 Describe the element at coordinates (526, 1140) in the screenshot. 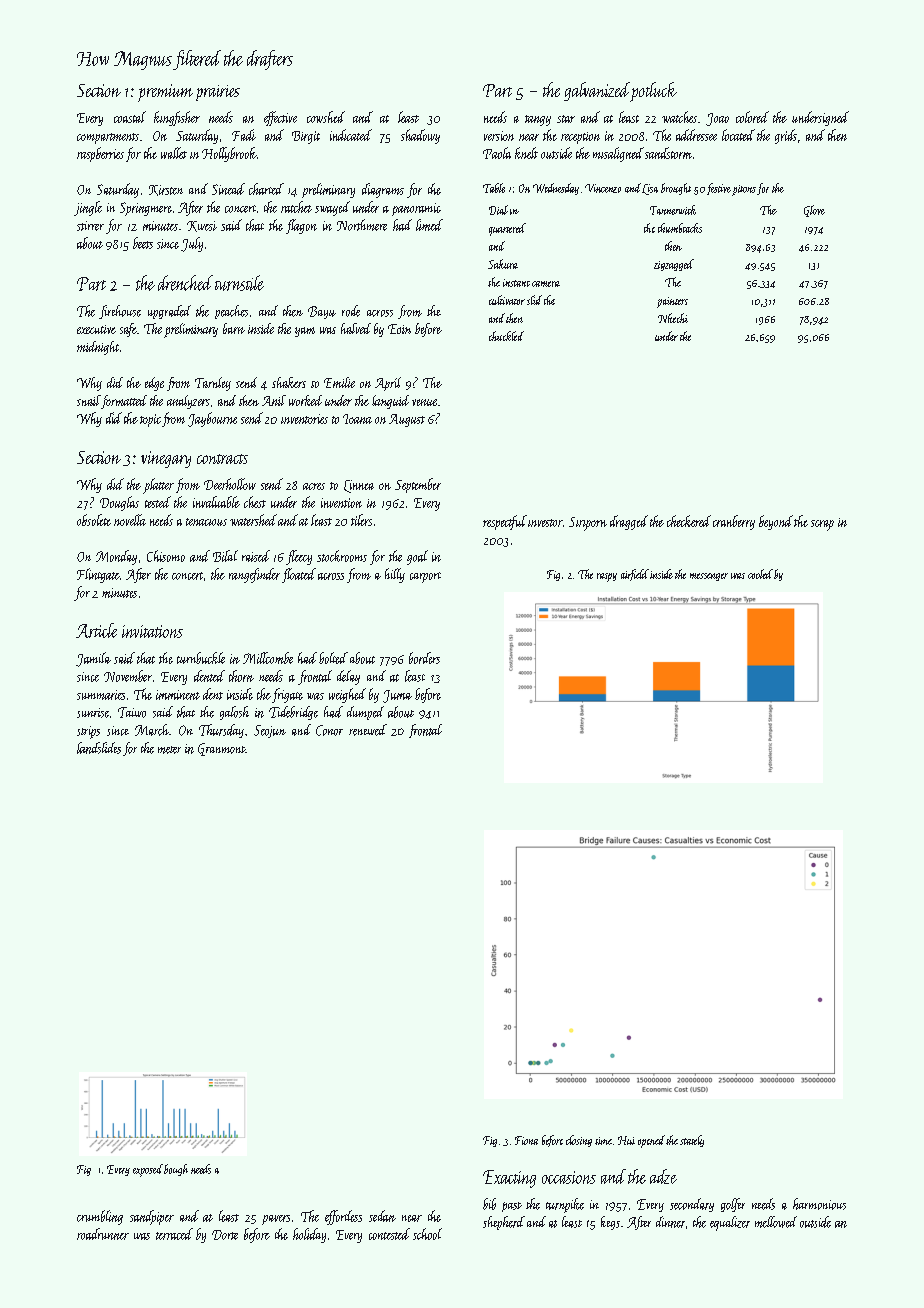

I see `Fiona` at that location.
